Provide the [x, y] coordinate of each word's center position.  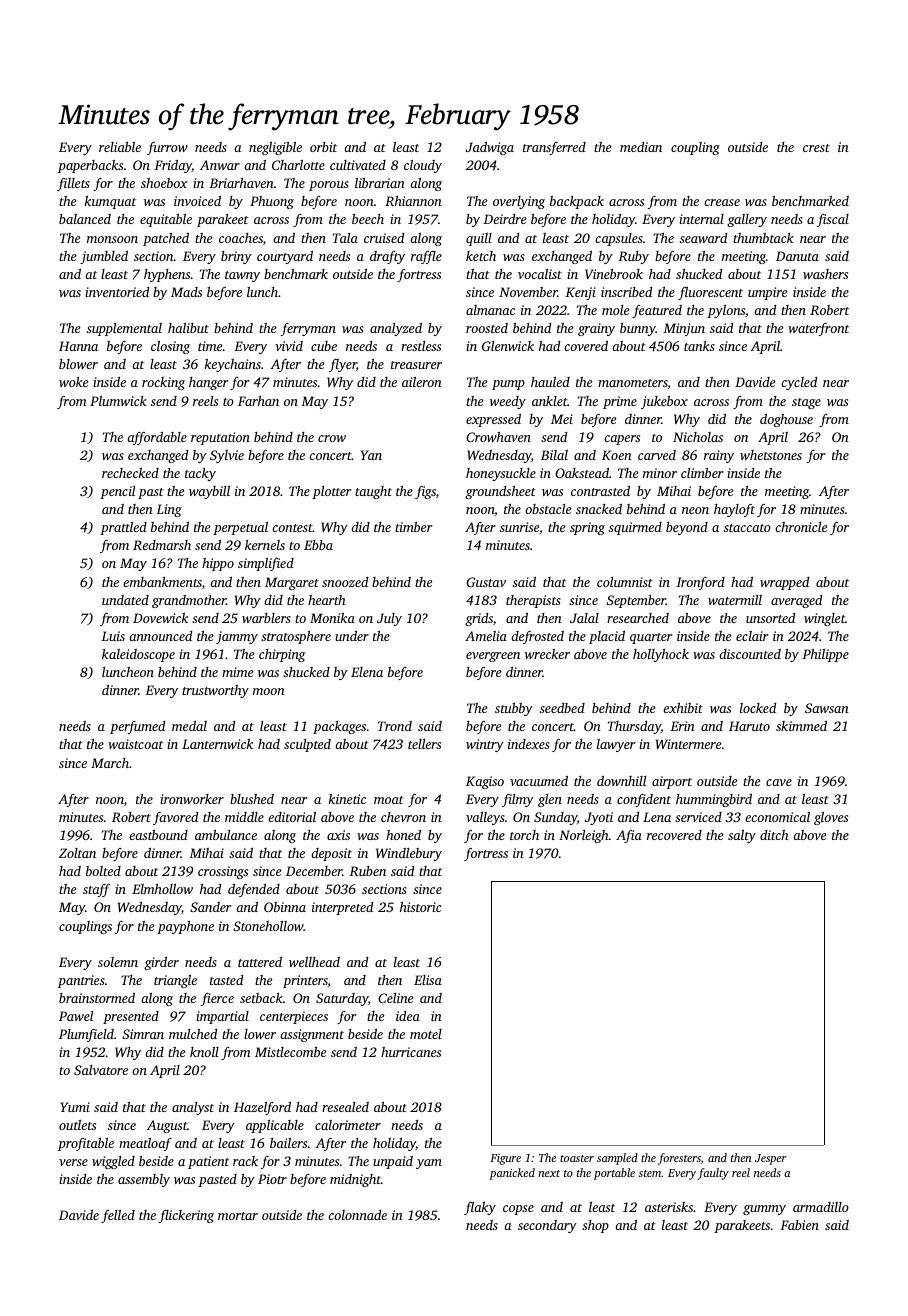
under [352, 636]
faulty [713, 1174]
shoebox [164, 183]
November [528, 292]
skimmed [801, 726]
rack [245, 1161]
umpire [767, 293]
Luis [113, 636]
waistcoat [135, 744]
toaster [577, 1158]
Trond [395, 726]
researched [638, 618]
